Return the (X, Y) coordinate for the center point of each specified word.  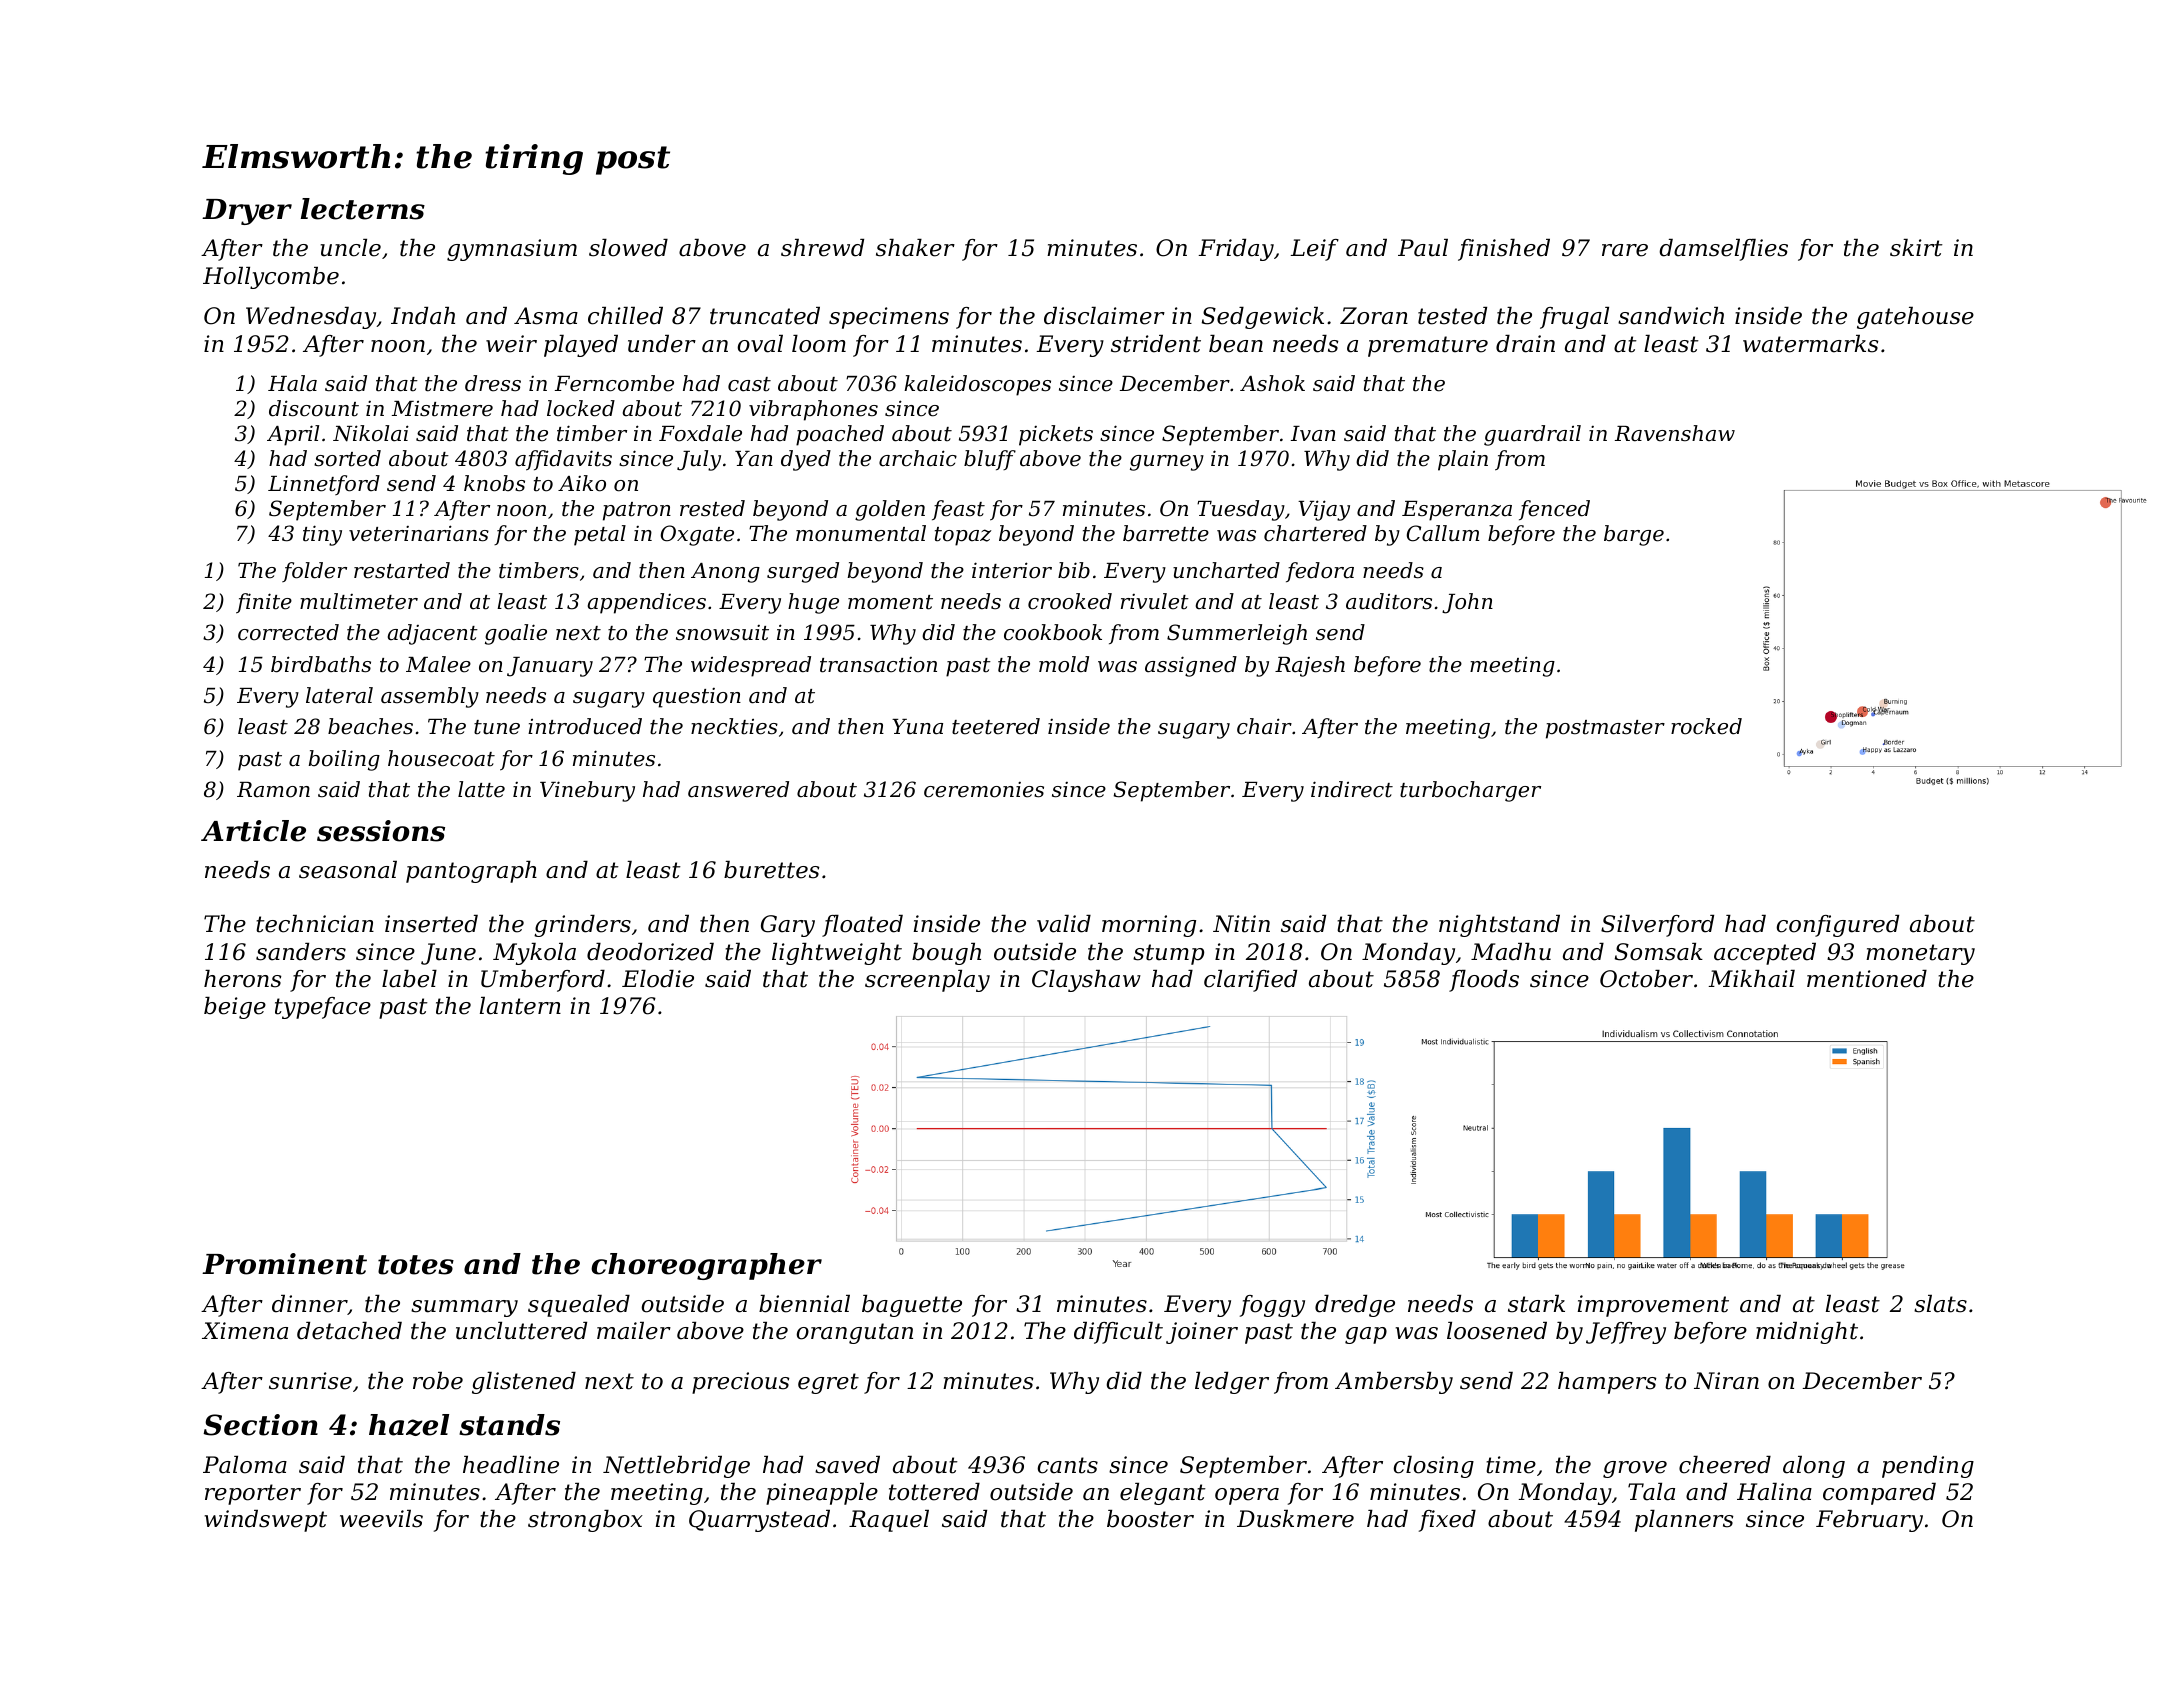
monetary (1920, 954)
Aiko (582, 483)
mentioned (1867, 979)
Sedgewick (1263, 318)
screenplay (927, 981)
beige (235, 1008)
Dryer (247, 212)
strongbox (585, 1521)
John (1467, 603)
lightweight (837, 954)
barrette (1166, 533)
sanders (301, 952)
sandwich (1671, 316)
